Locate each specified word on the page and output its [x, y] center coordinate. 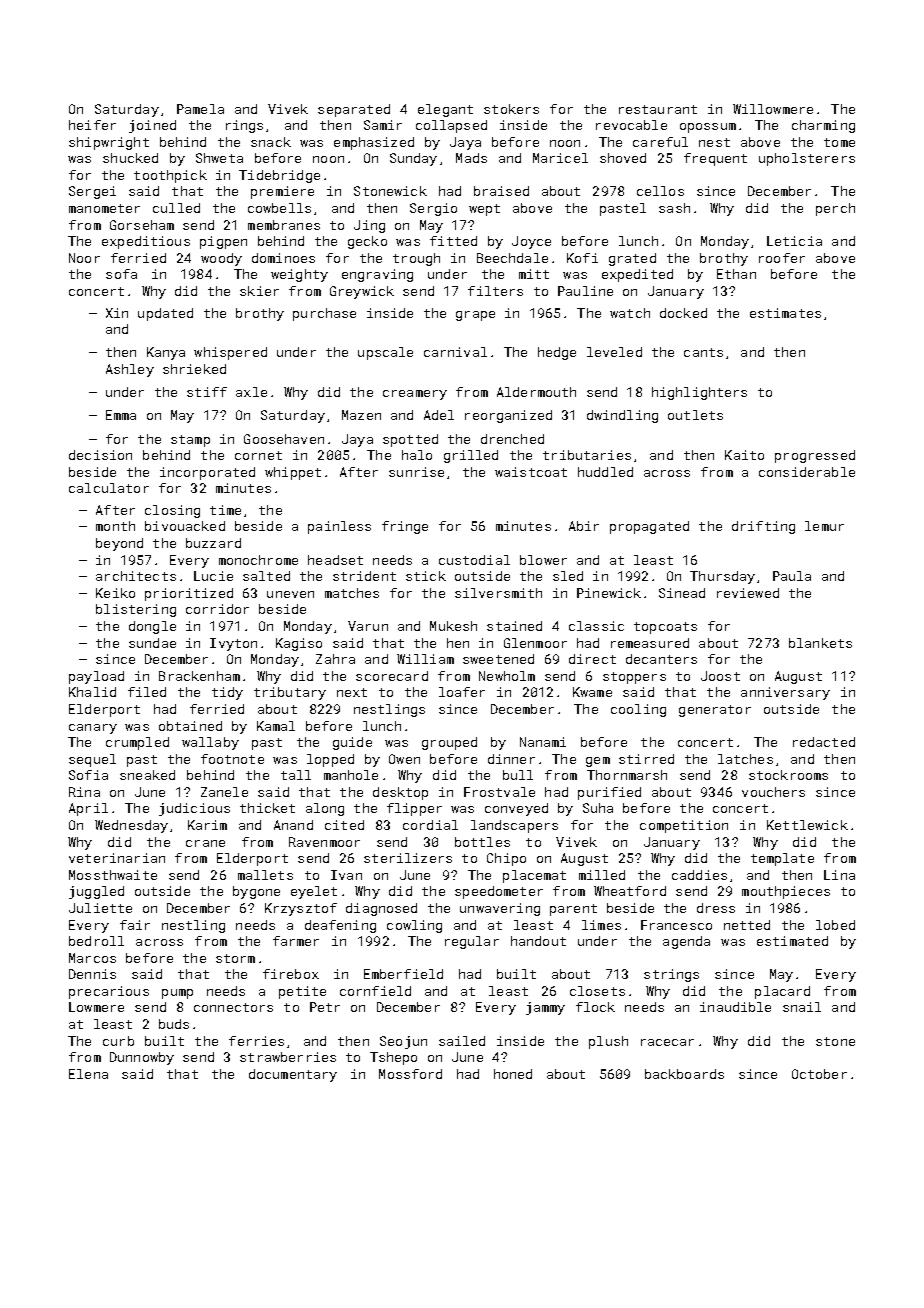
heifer [92, 125]
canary [93, 729]
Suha [598, 808]
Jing [369, 226]
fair [135, 925]
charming [823, 126]
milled [602, 875]
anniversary [785, 693]
